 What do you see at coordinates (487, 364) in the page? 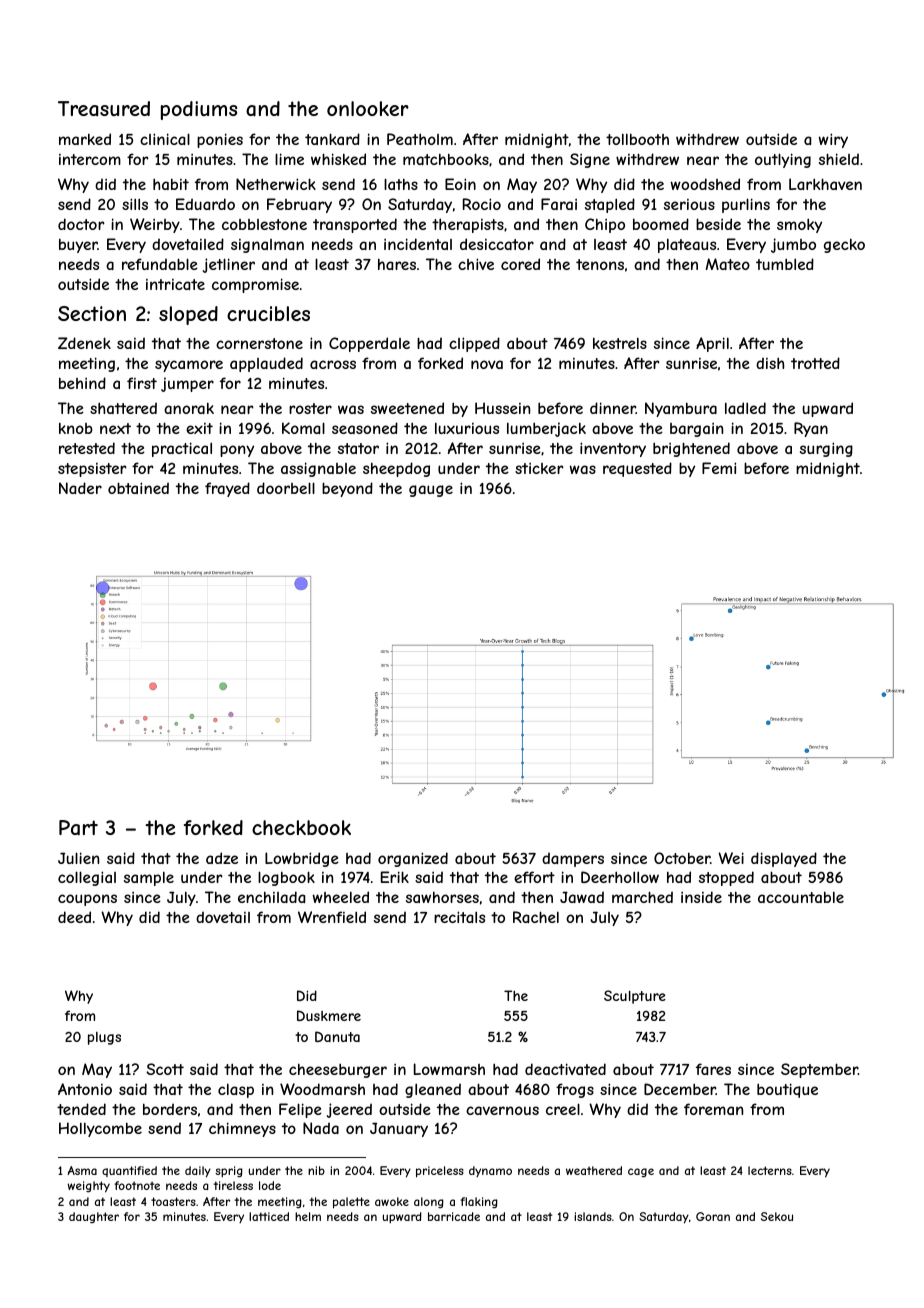
I see `nova` at bounding box center [487, 364].
